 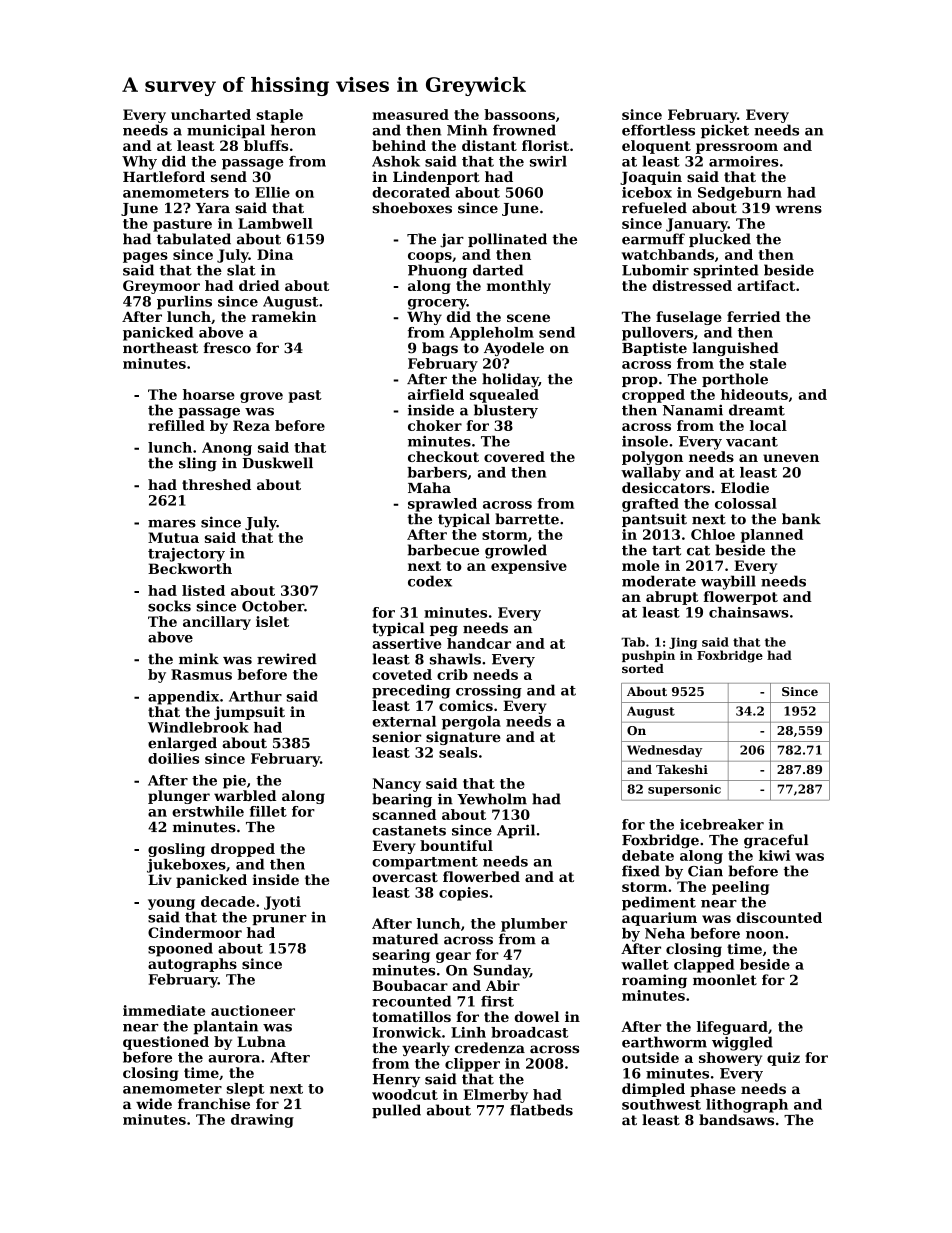 What do you see at coordinates (161, 287) in the screenshot?
I see `Greymoor` at bounding box center [161, 287].
